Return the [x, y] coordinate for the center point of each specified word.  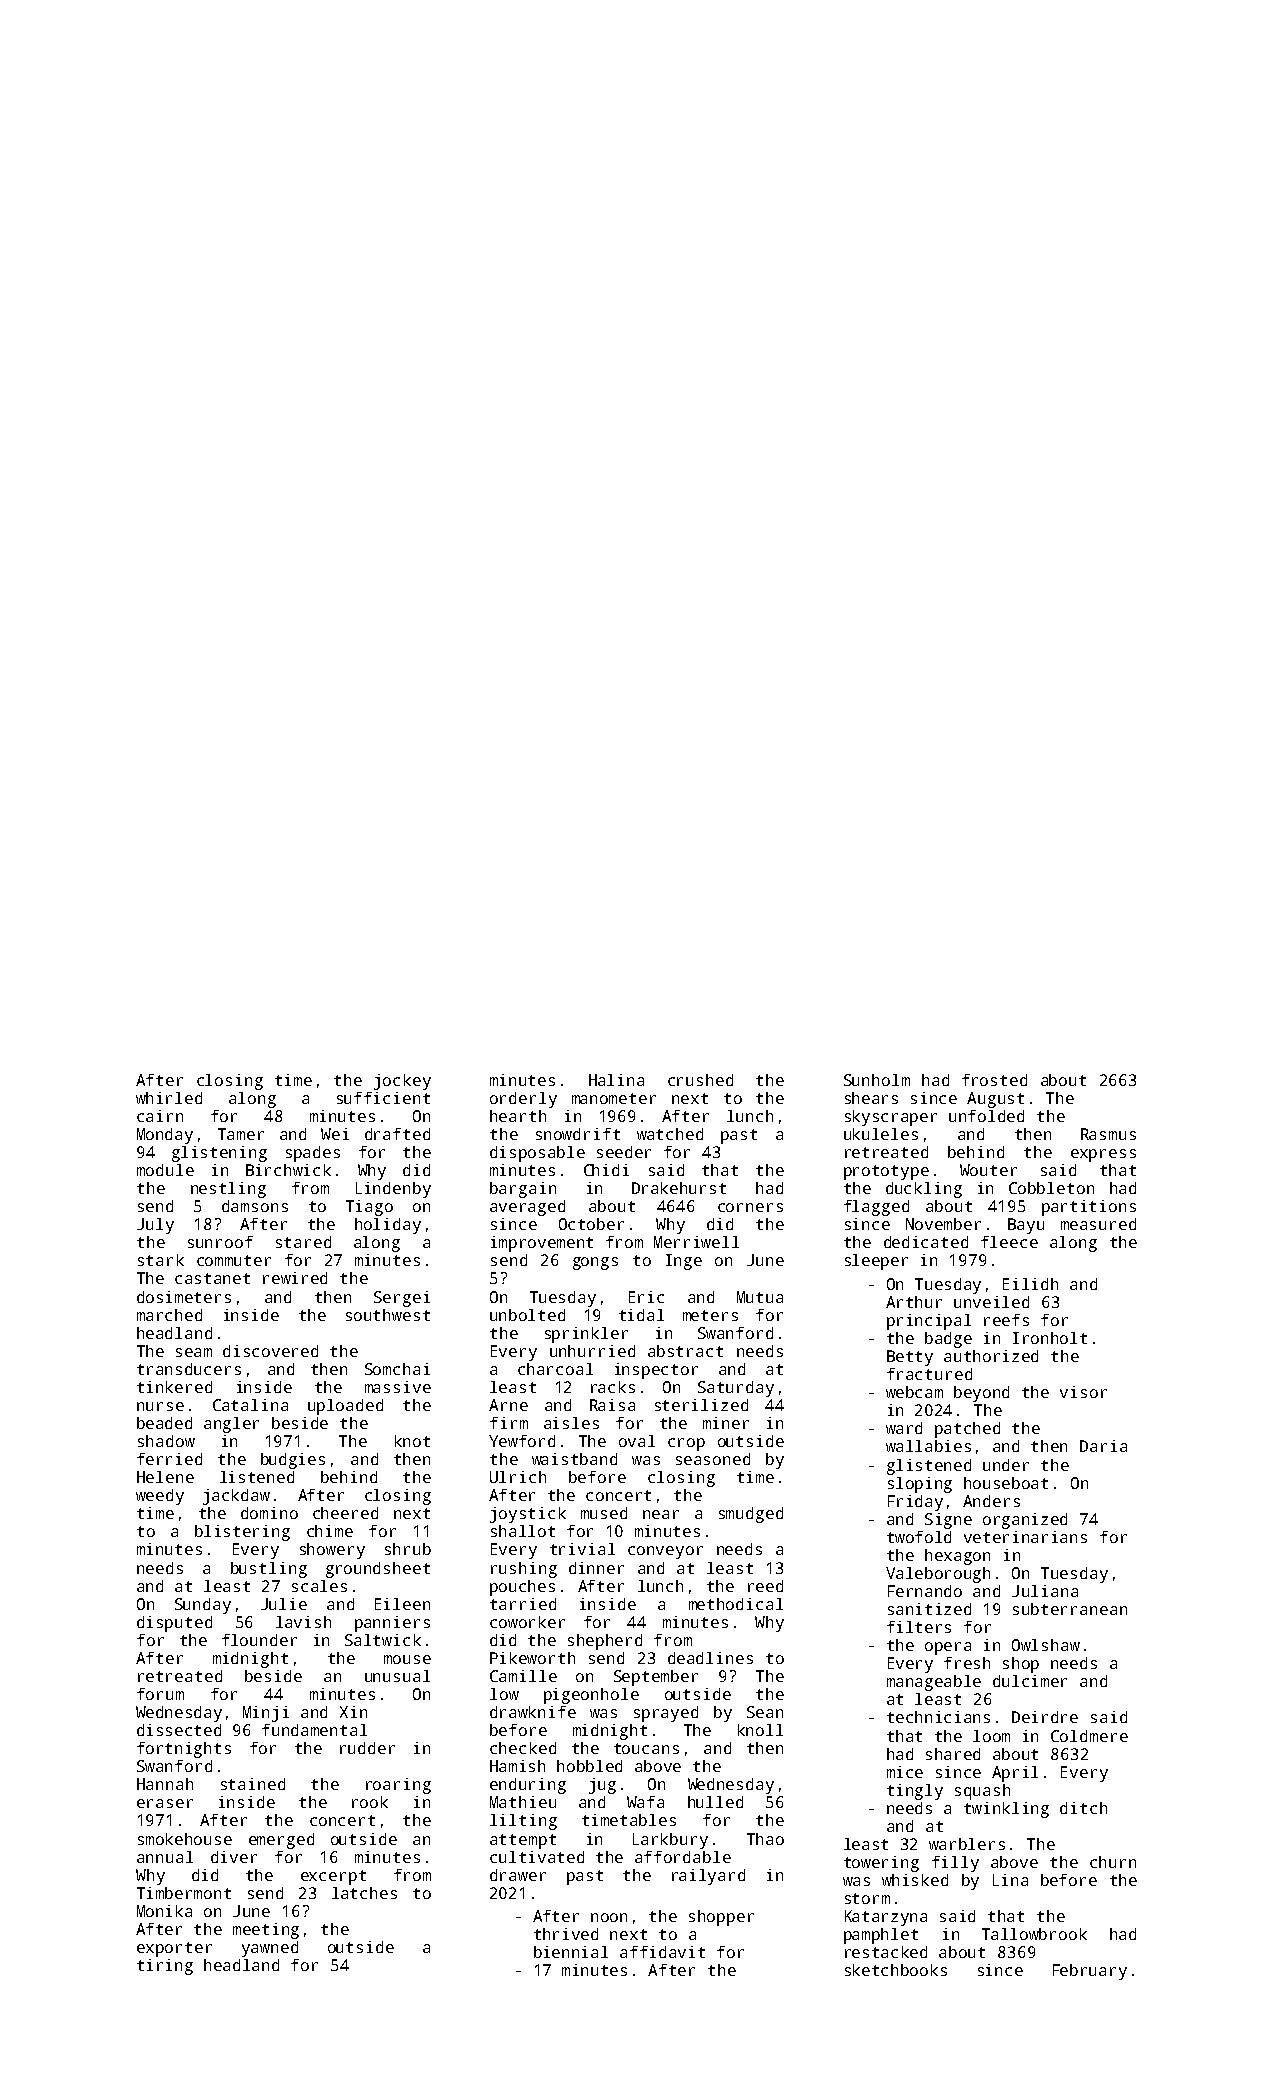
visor [1083, 1392]
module [165, 1170]
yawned [270, 1949]
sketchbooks [896, 1970]
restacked [886, 1952]
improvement [542, 1244]
